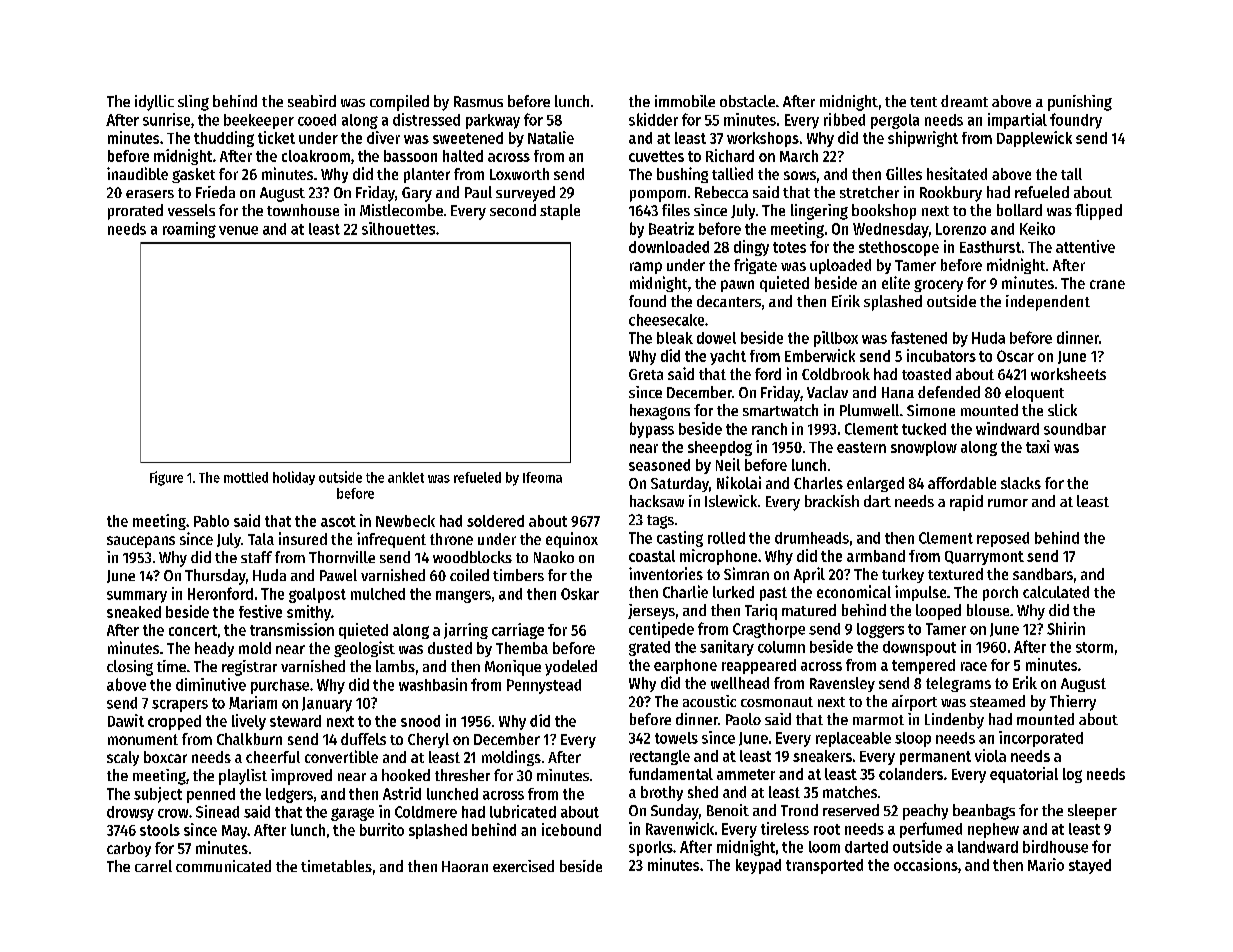 This image has width=1233, height=952. Describe the element at coordinates (129, 849) in the image. I see `carboy` at that location.
